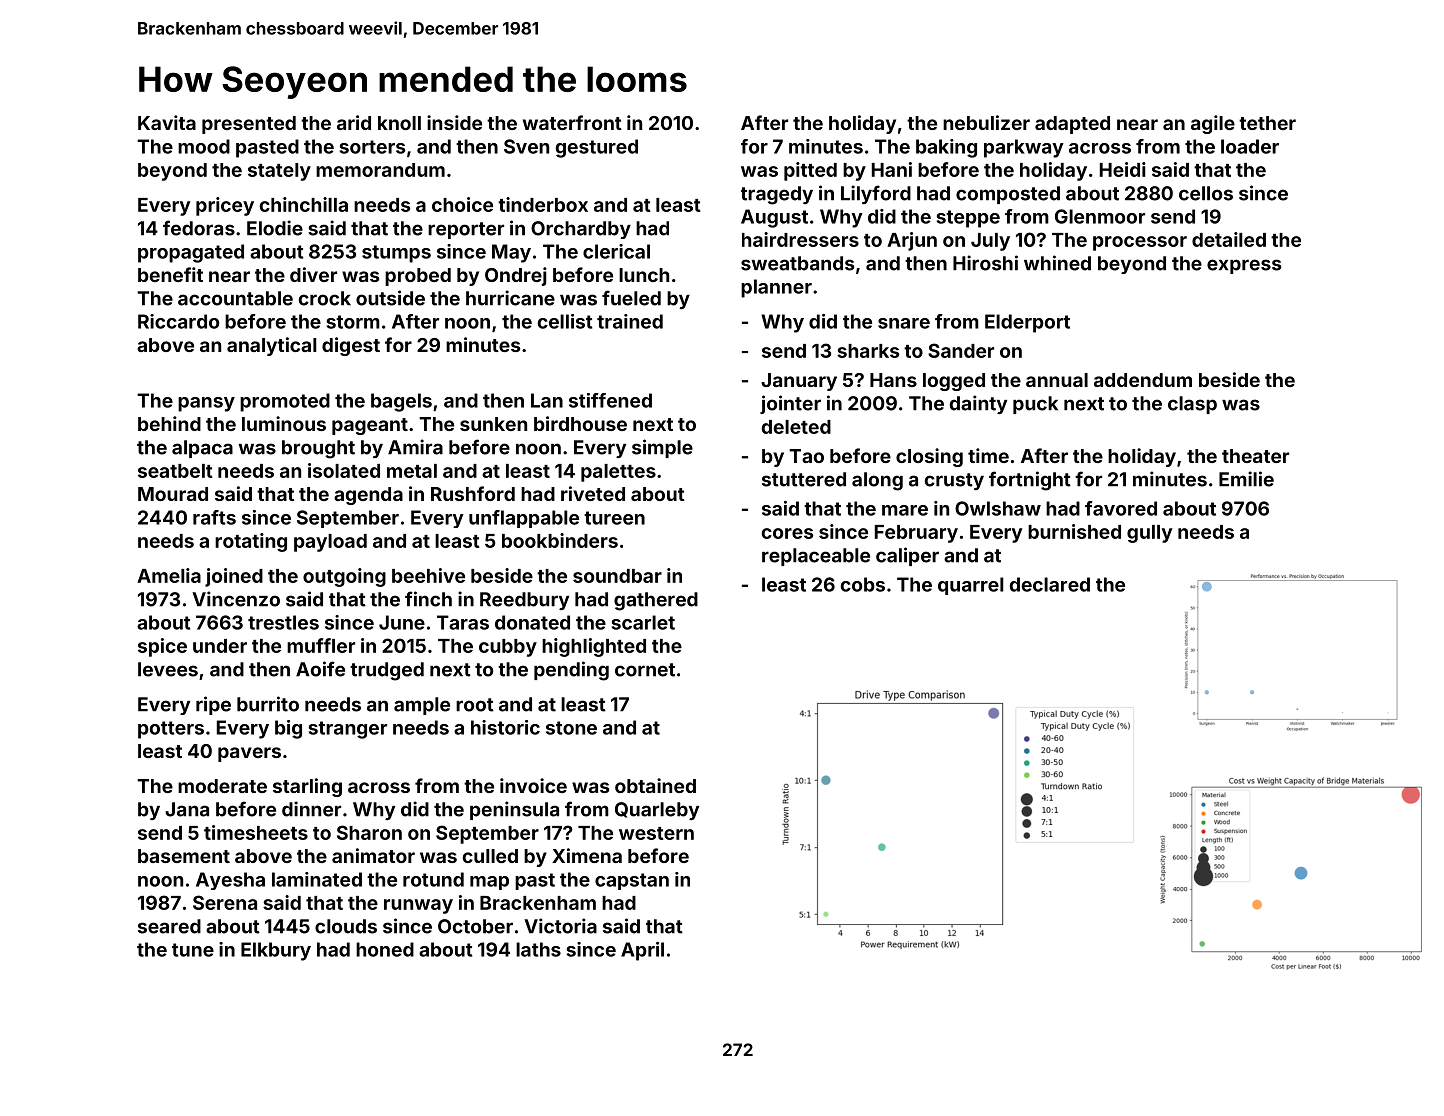  What do you see at coordinates (538, 949) in the document?
I see `laths` at bounding box center [538, 949].
